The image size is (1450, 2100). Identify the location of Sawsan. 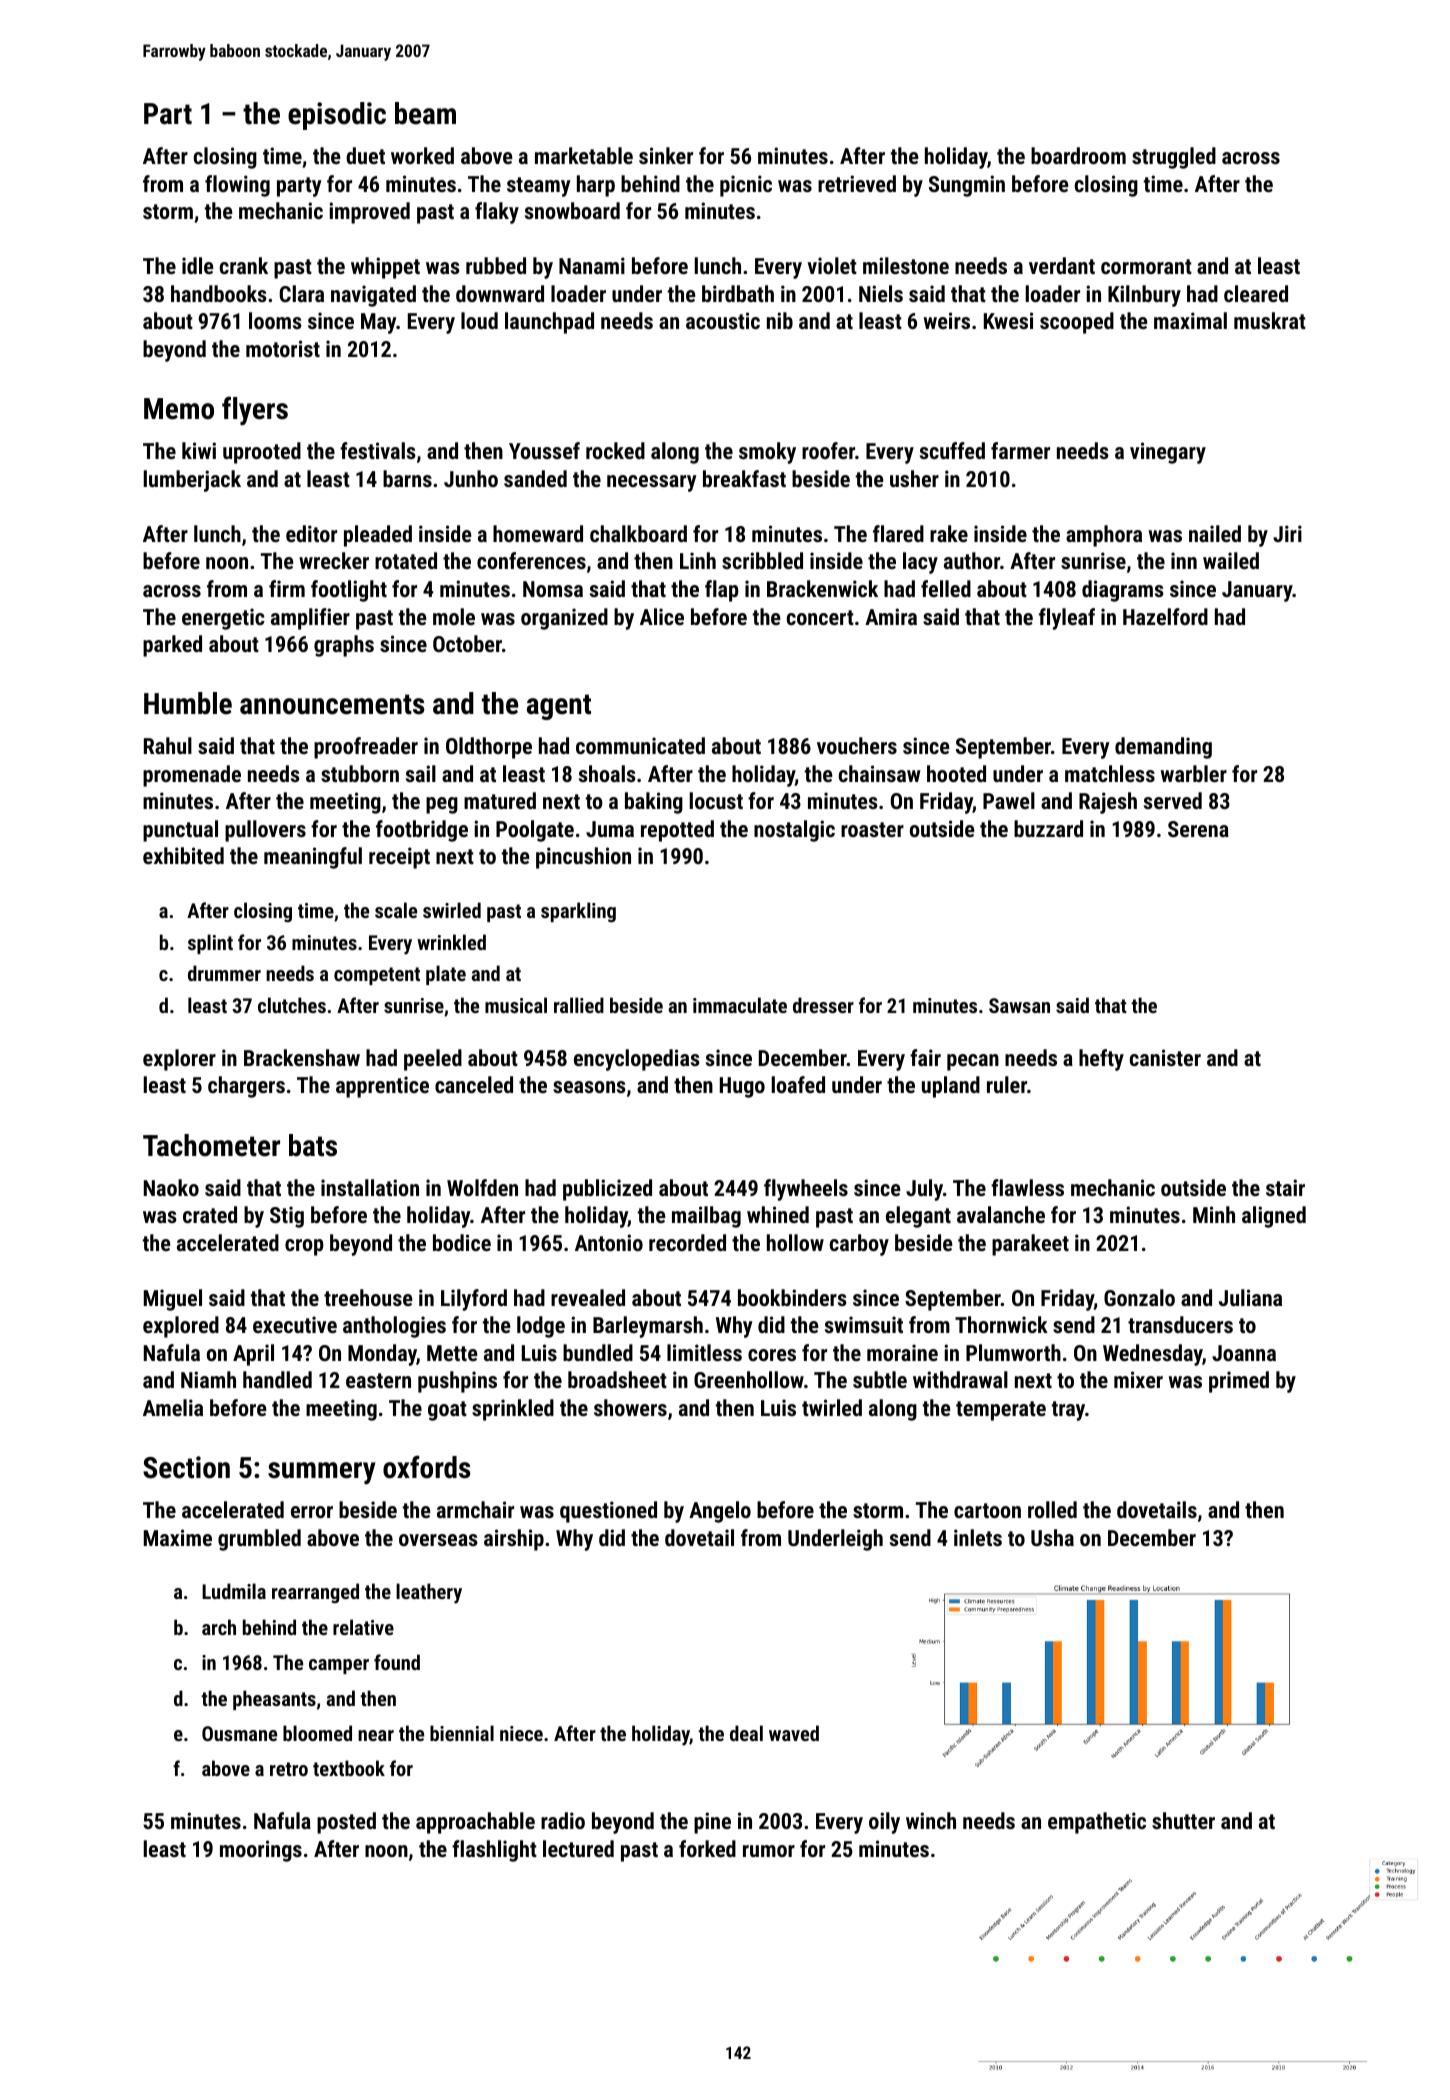
(1019, 1005).
